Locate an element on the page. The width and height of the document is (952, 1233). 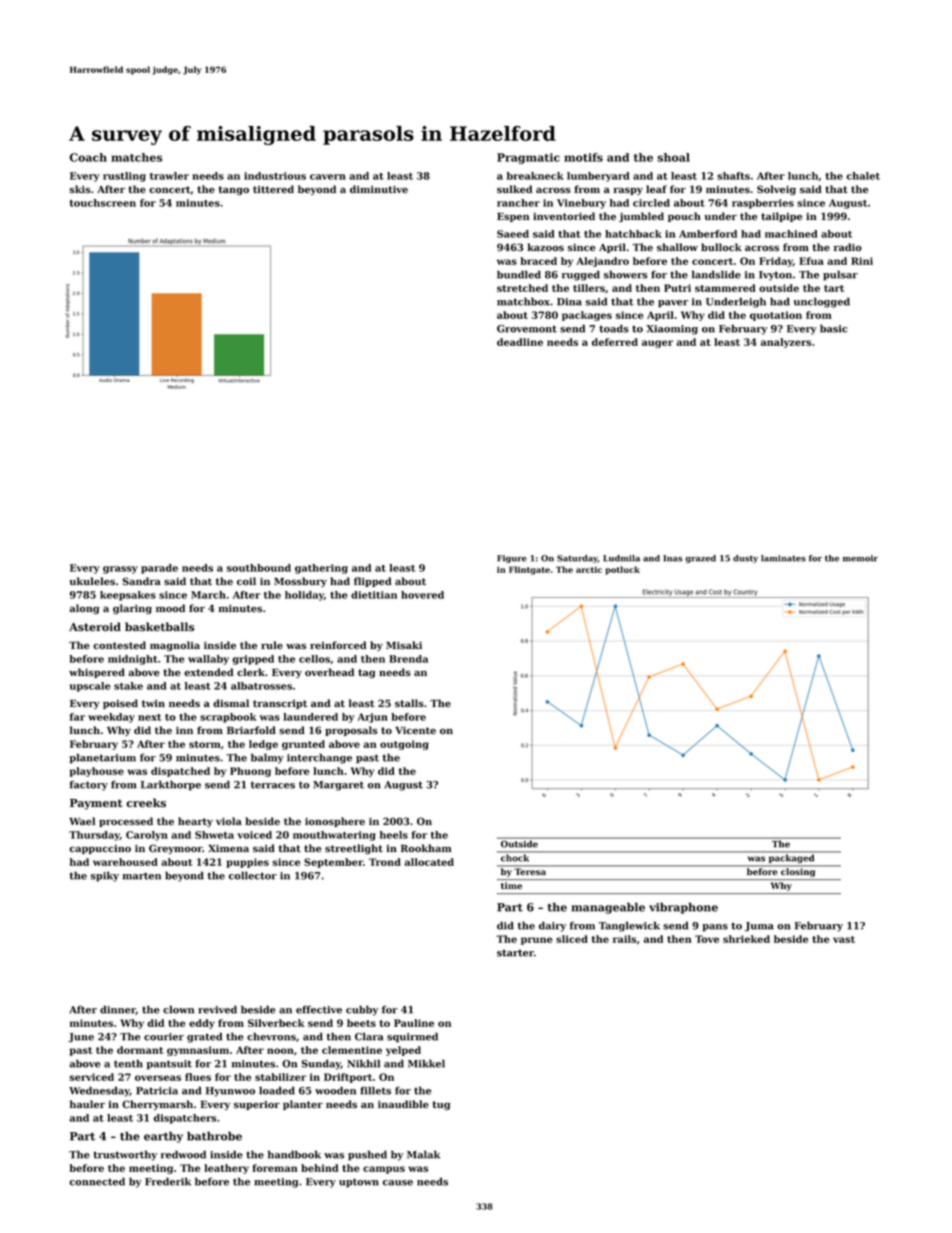
chalet is located at coordinates (863, 176).
